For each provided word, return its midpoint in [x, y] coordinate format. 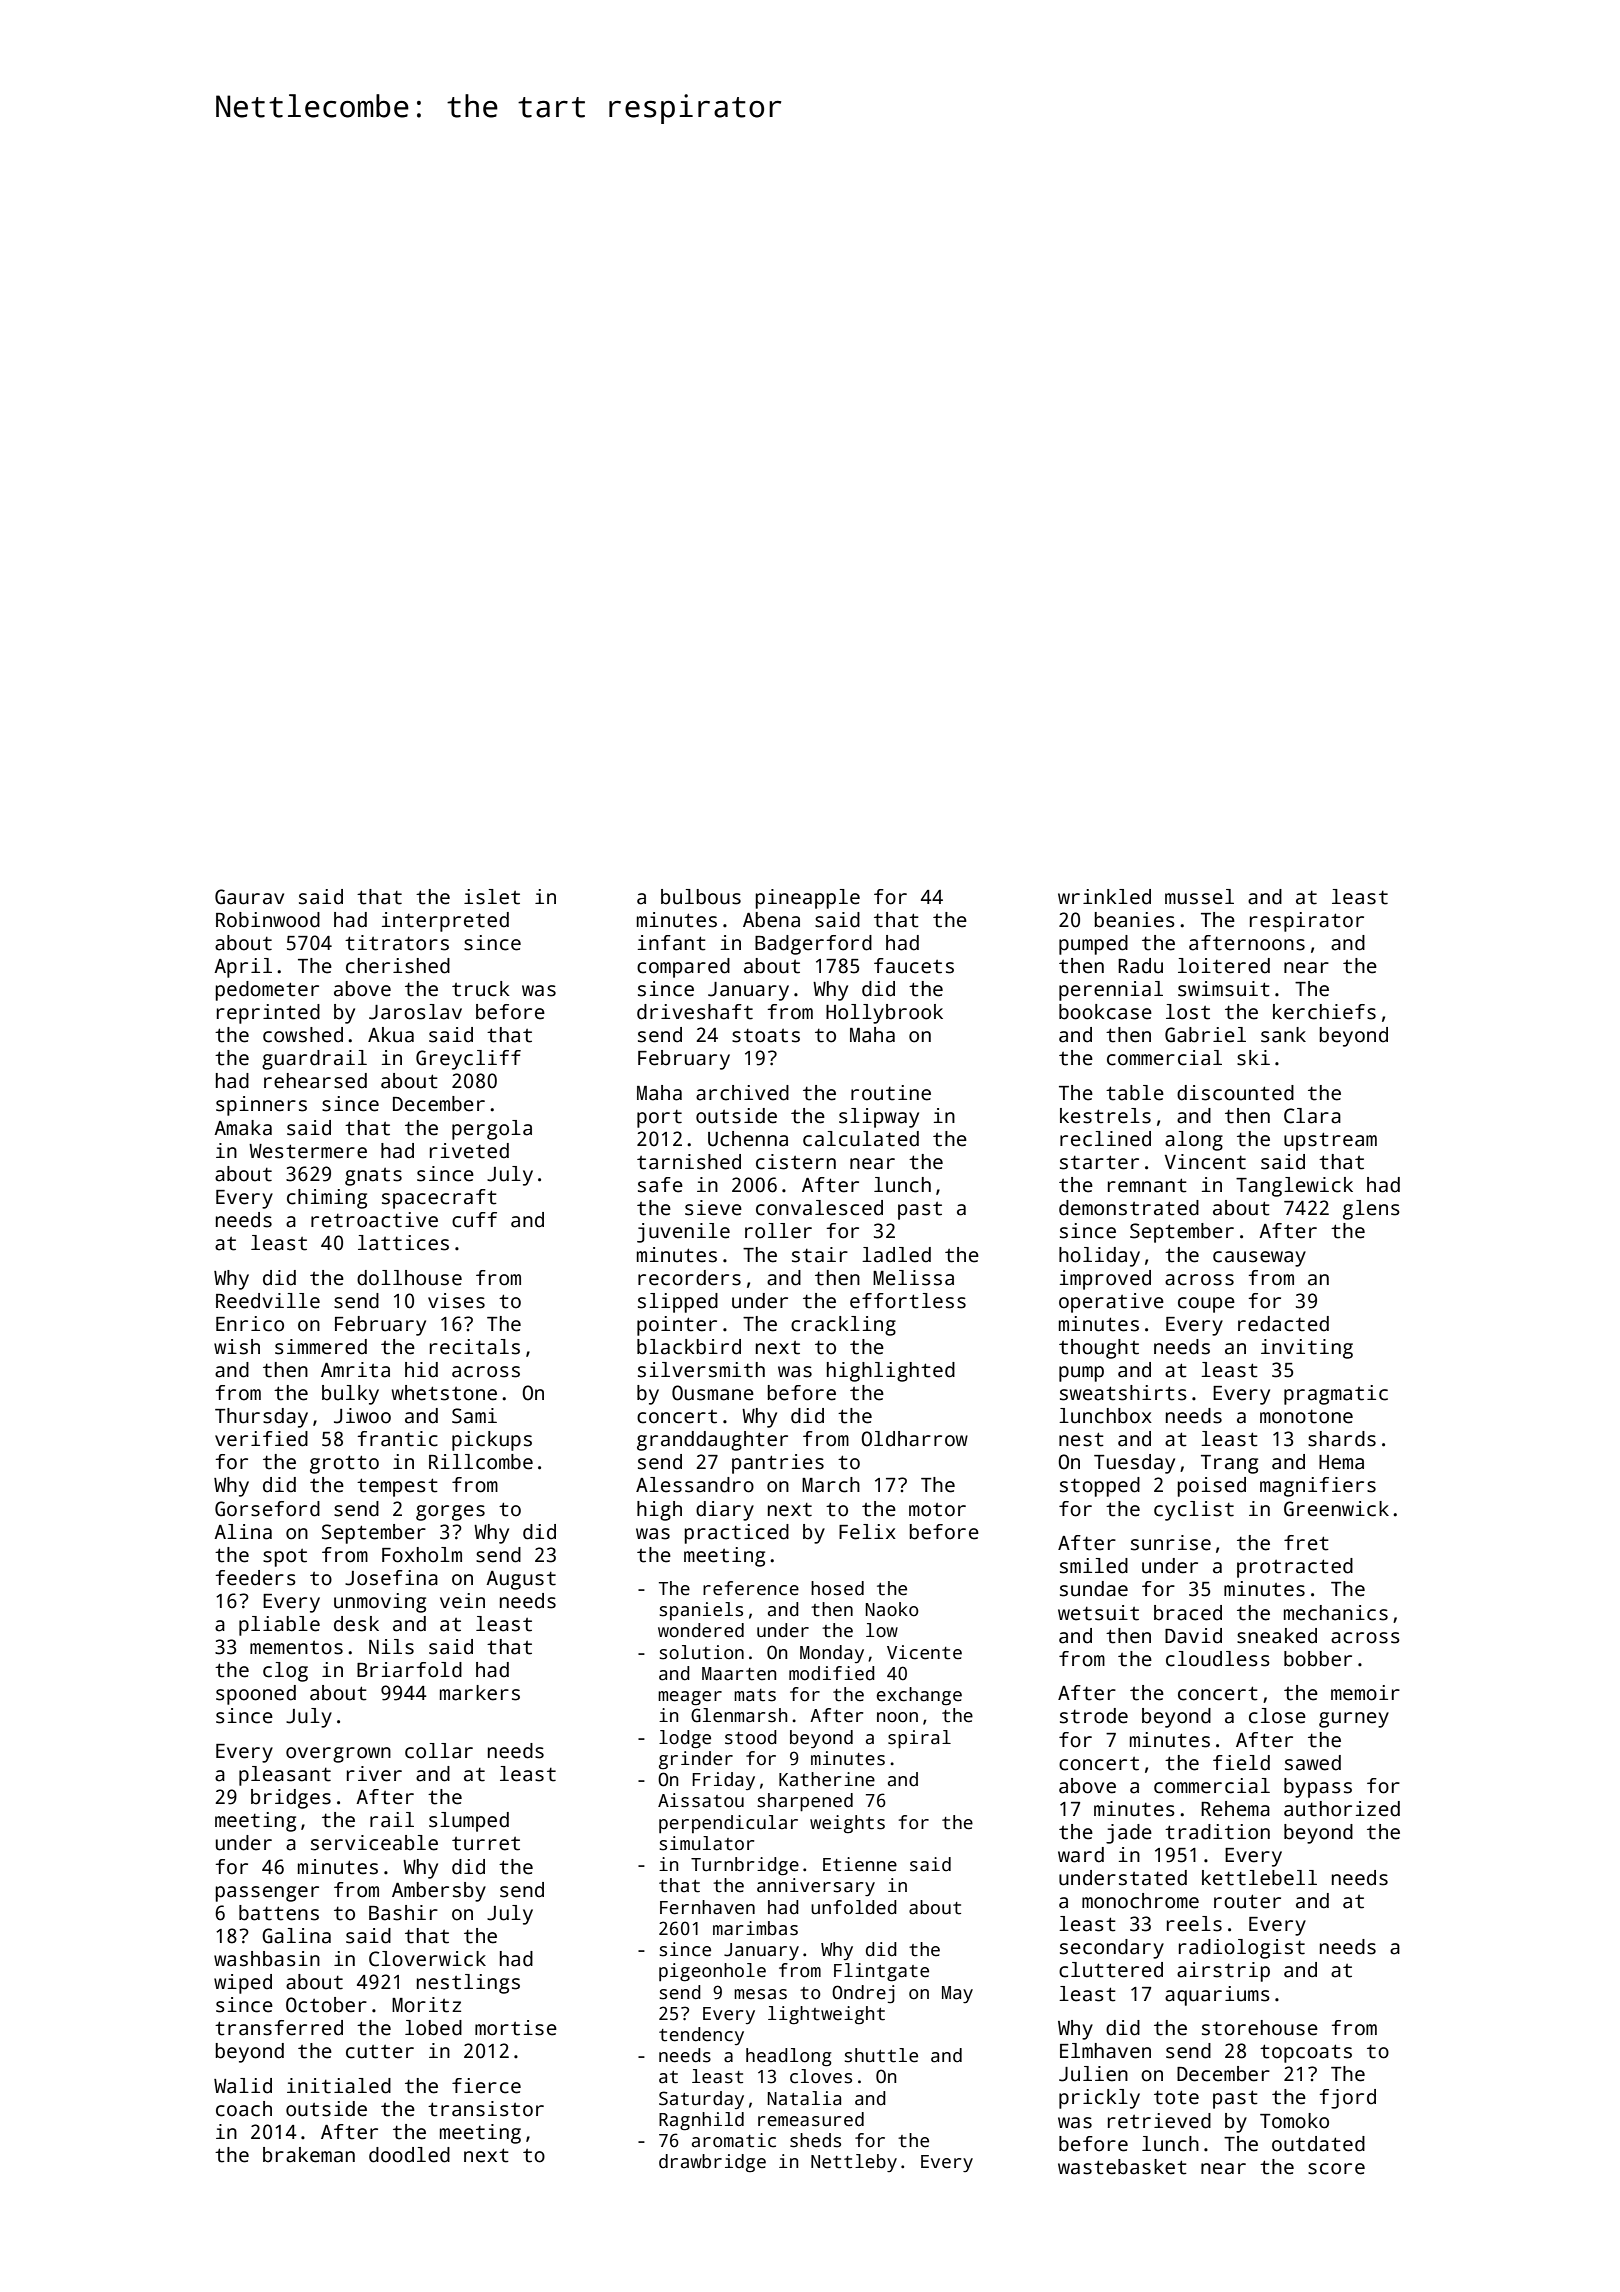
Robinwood [268, 920]
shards [1342, 1439]
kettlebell [1259, 1878]
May [957, 1994]
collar [439, 1751]
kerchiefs [1324, 1012]
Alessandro [695, 1485]
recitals [475, 1347]
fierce [486, 2086]
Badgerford [813, 945]
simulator [707, 1843]
